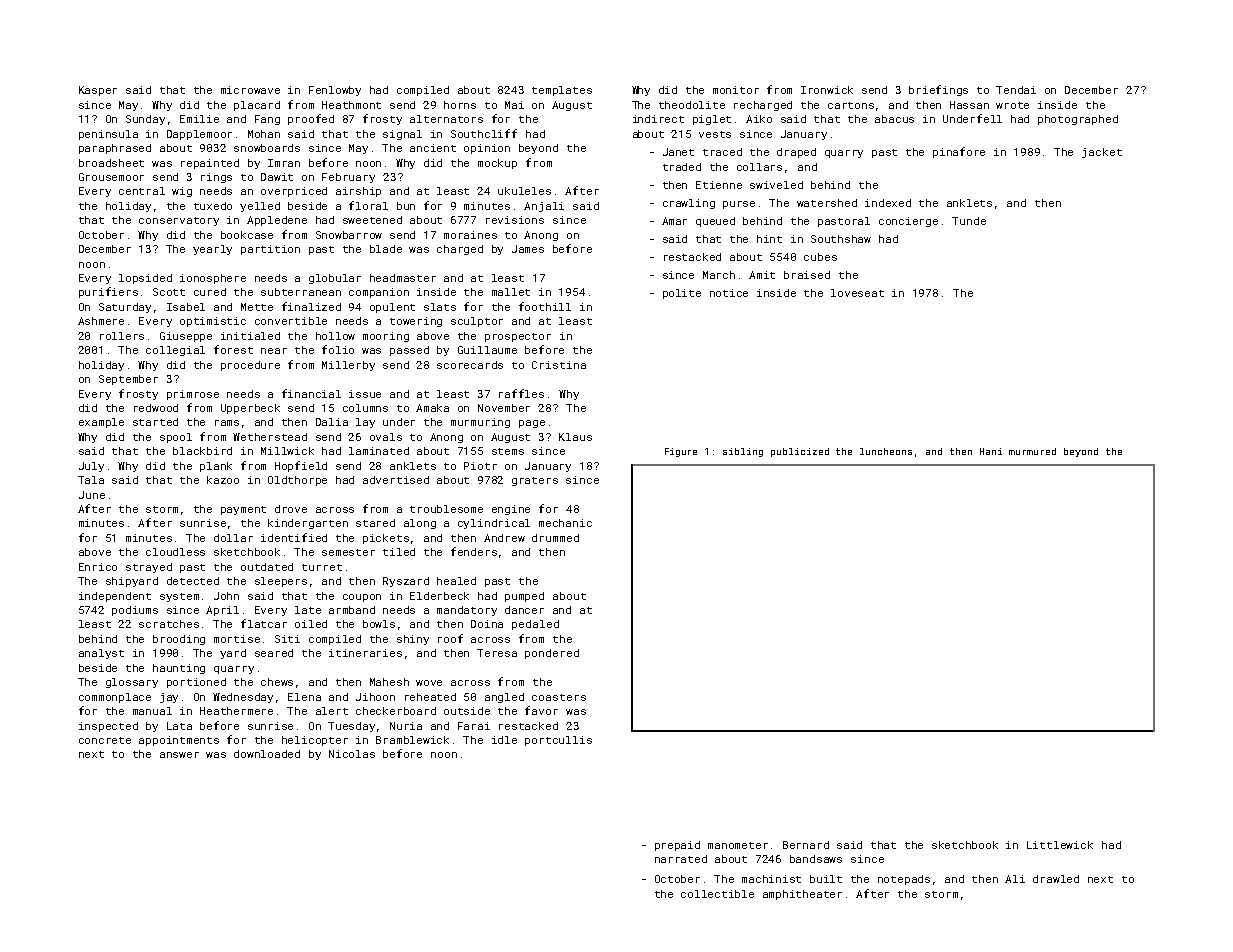 The width and height of the screenshot is (1233, 952). Describe the element at coordinates (1016, 90) in the screenshot. I see `Tendai` at that location.
